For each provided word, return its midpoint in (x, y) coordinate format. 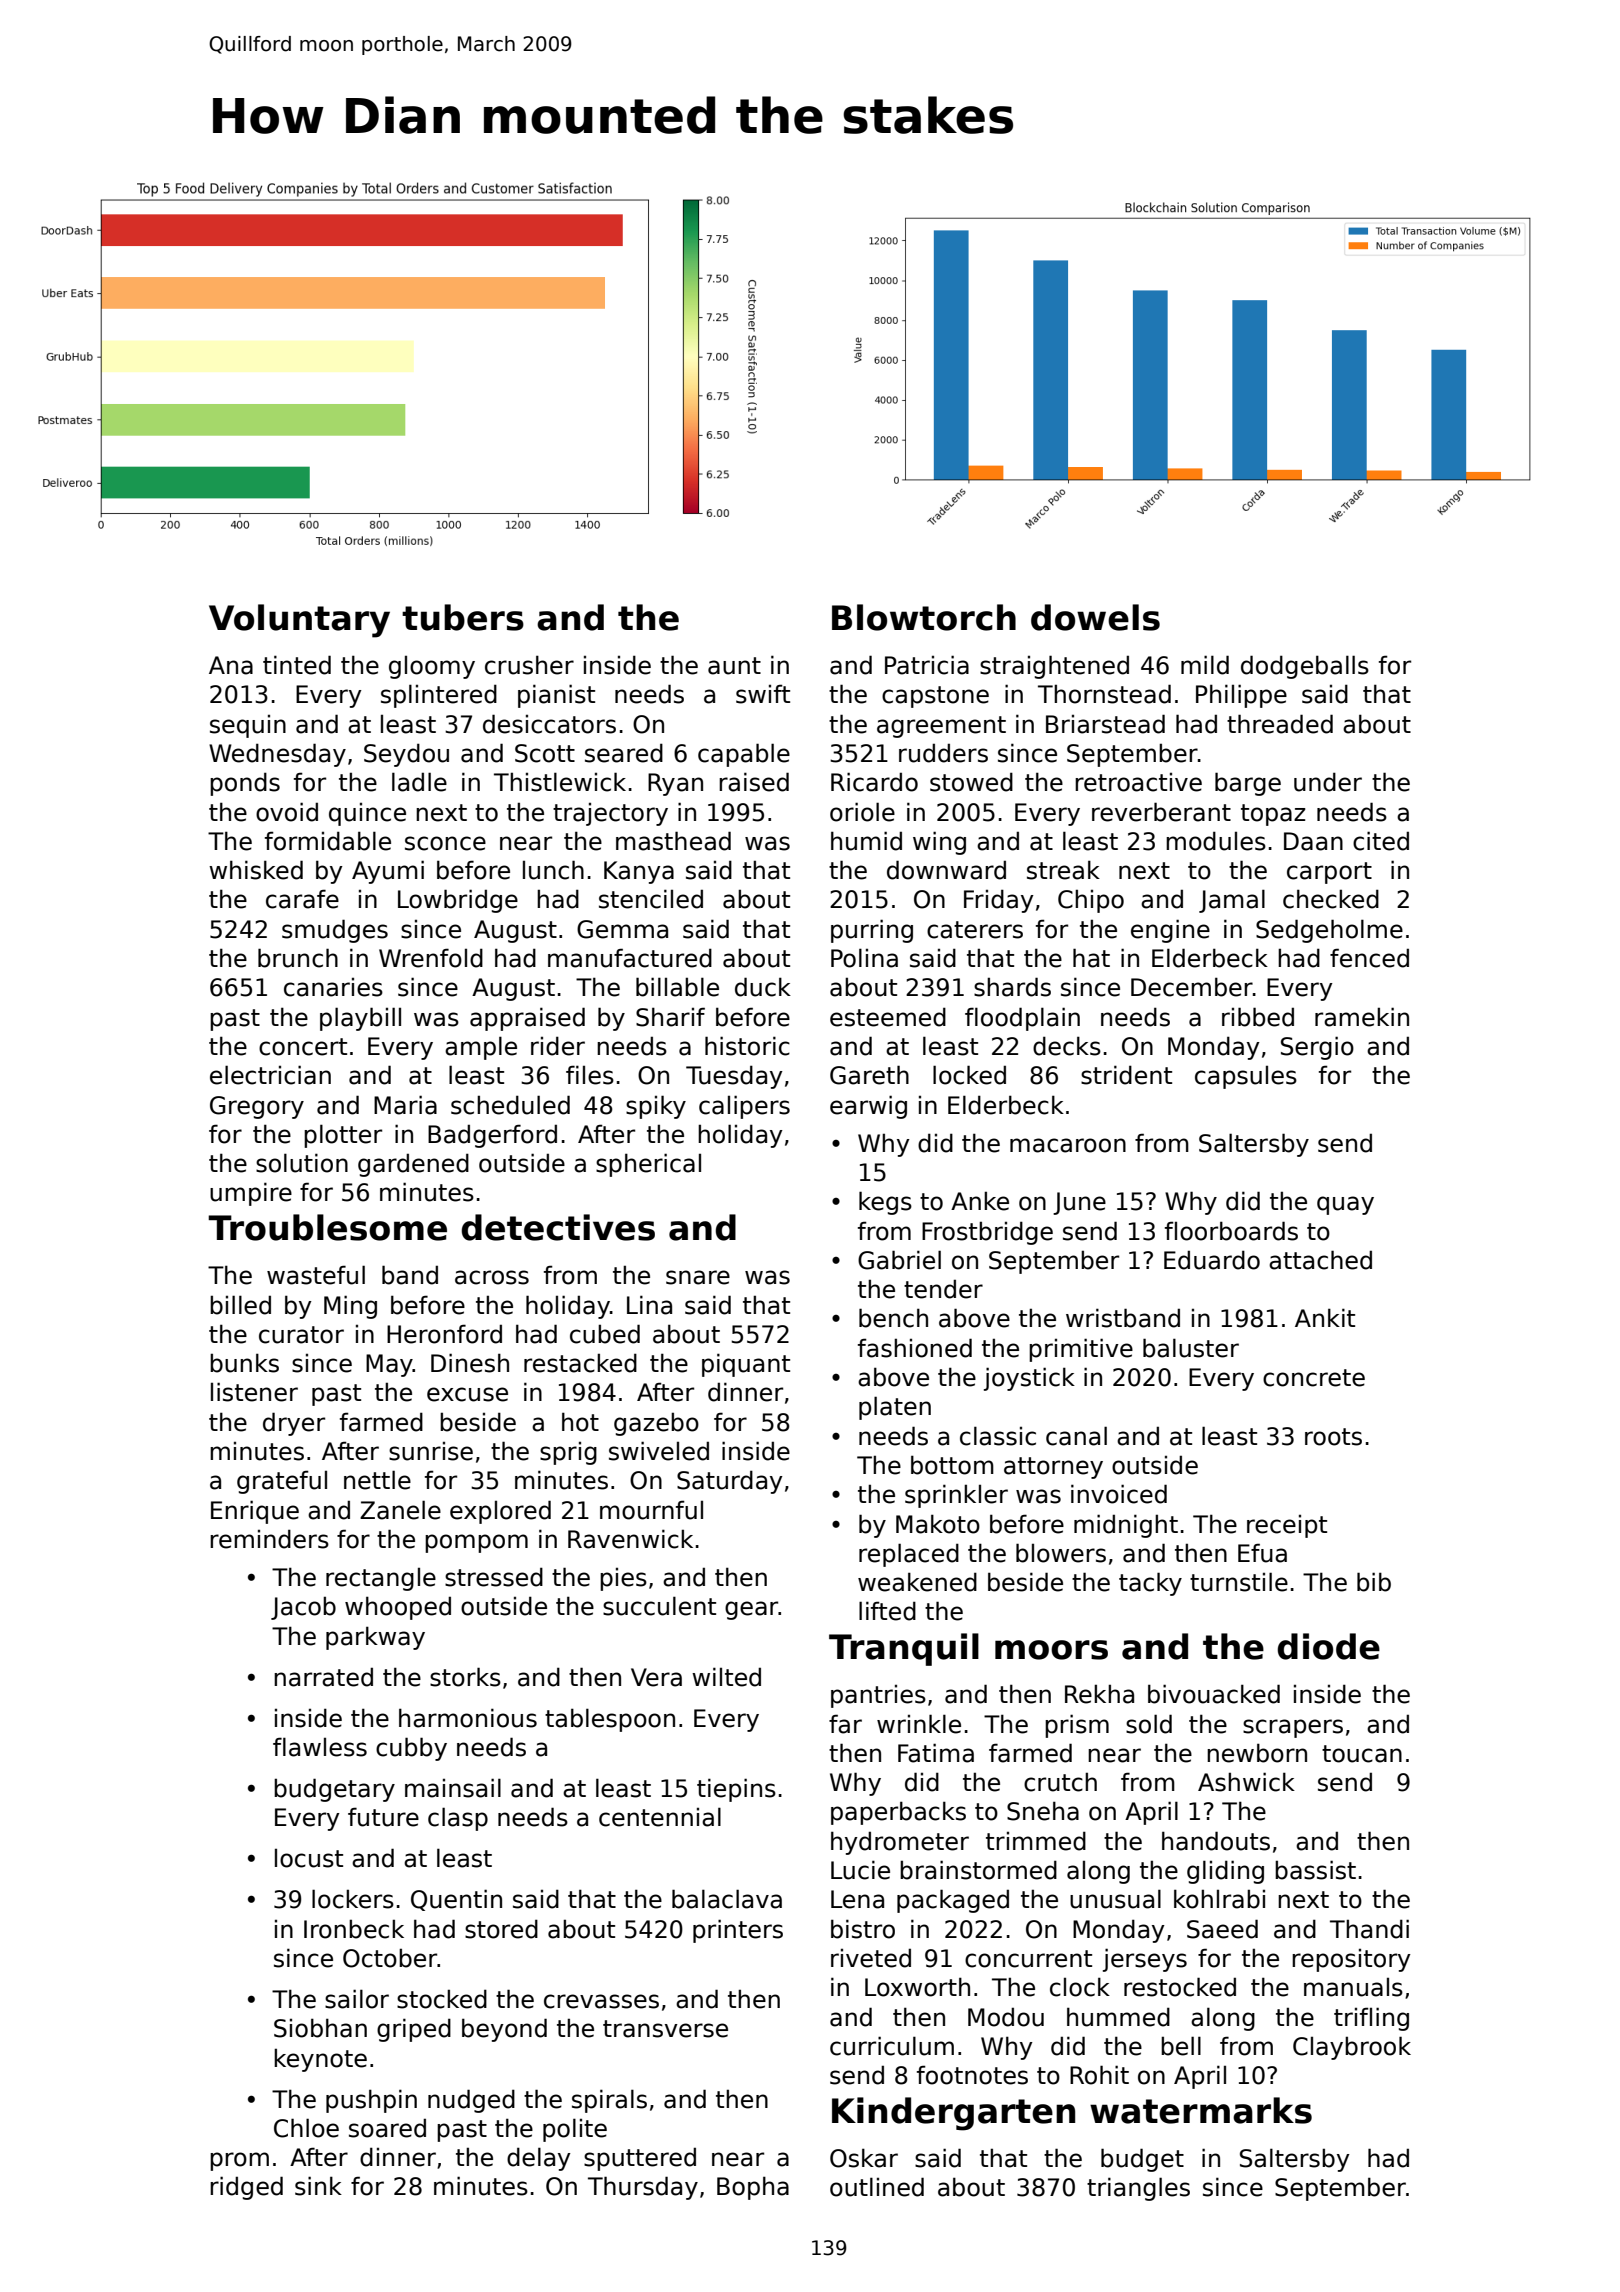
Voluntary (299, 621)
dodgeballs (1305, 667)
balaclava (727, 1899)
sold (1149, 1724)
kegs (885, 1203)
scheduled (510, 1105)
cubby (411, 1749)
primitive (1081, 1350)
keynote (320, 2060)
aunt (734, 666)
